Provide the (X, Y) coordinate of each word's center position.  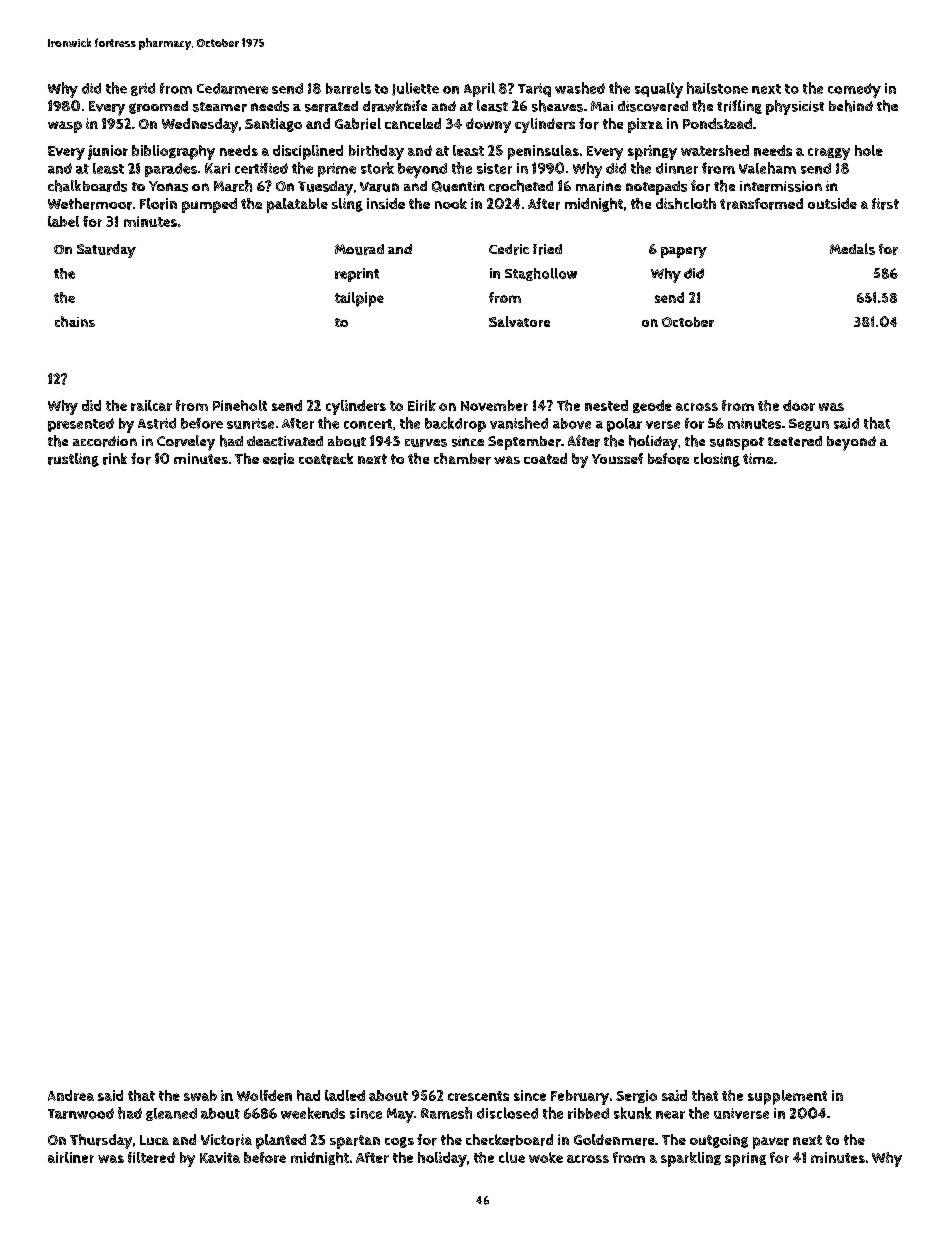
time (758, 458)
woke (546, 1157)
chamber (462, 459)
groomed (158, 107)
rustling (73, 460)
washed (580, 88)
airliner (71, 1157)
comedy (854, 90)
